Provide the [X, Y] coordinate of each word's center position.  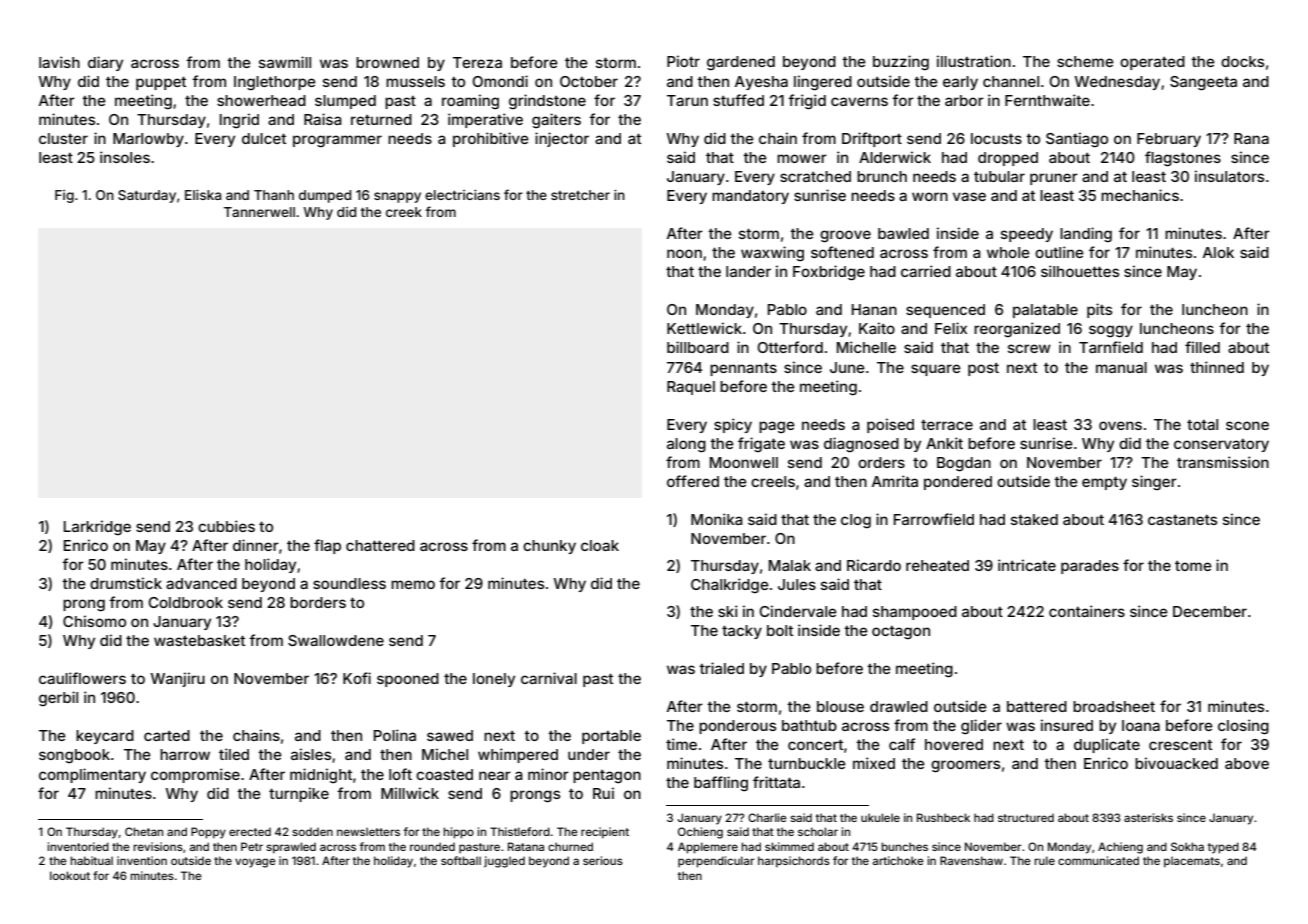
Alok [1218, 252]
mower [802, 158]
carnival [549, 678]
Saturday [147, 196]
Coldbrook [185, 602]
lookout [70, 875]
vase [969, 196]
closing [1243, 727]
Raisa [323, 119]
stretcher [580, 195]
